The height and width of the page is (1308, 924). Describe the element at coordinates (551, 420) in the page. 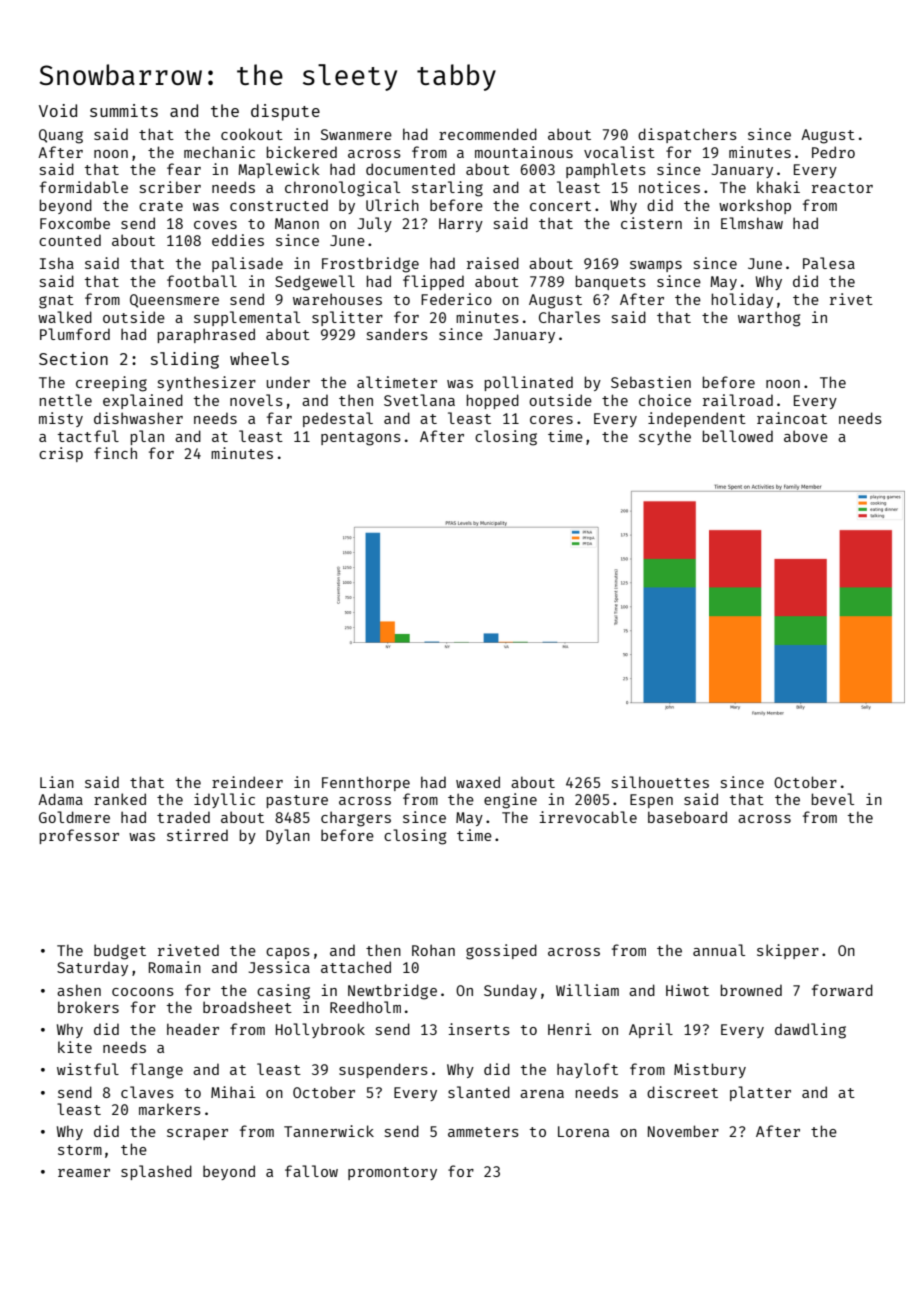

I see `cores` at that location.
